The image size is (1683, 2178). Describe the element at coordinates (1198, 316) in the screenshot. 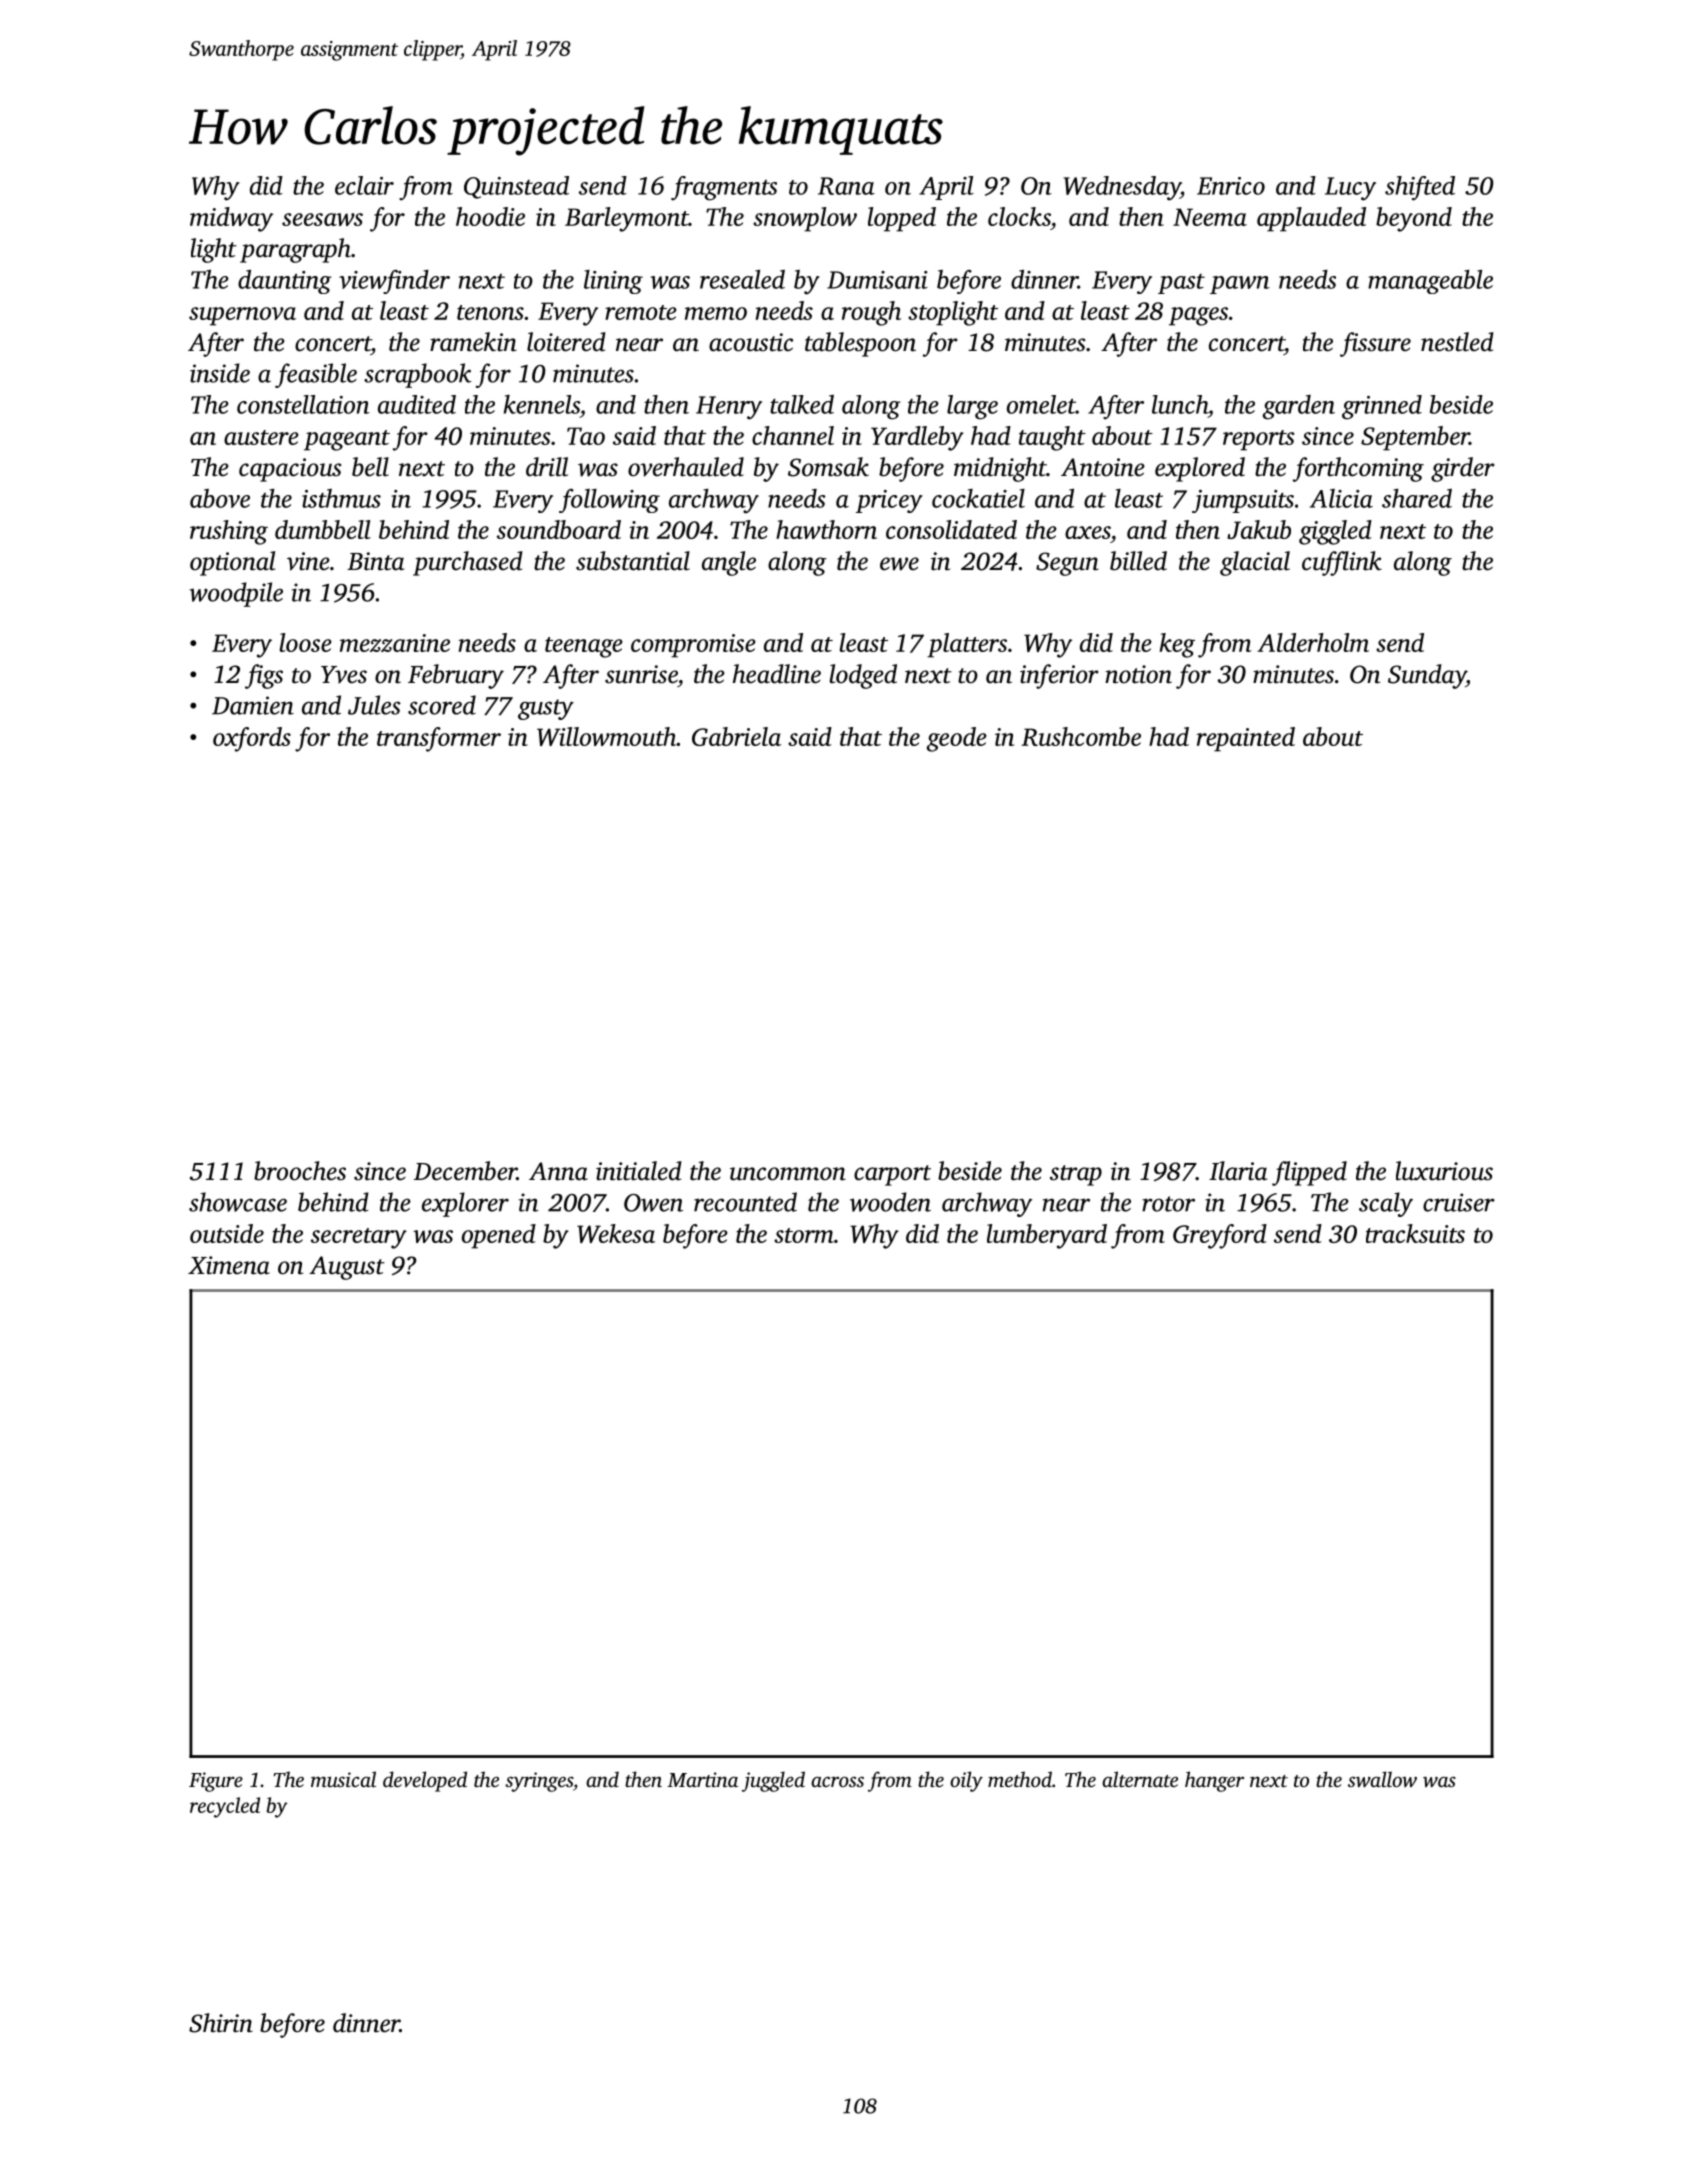

I see `pages` at that location.
